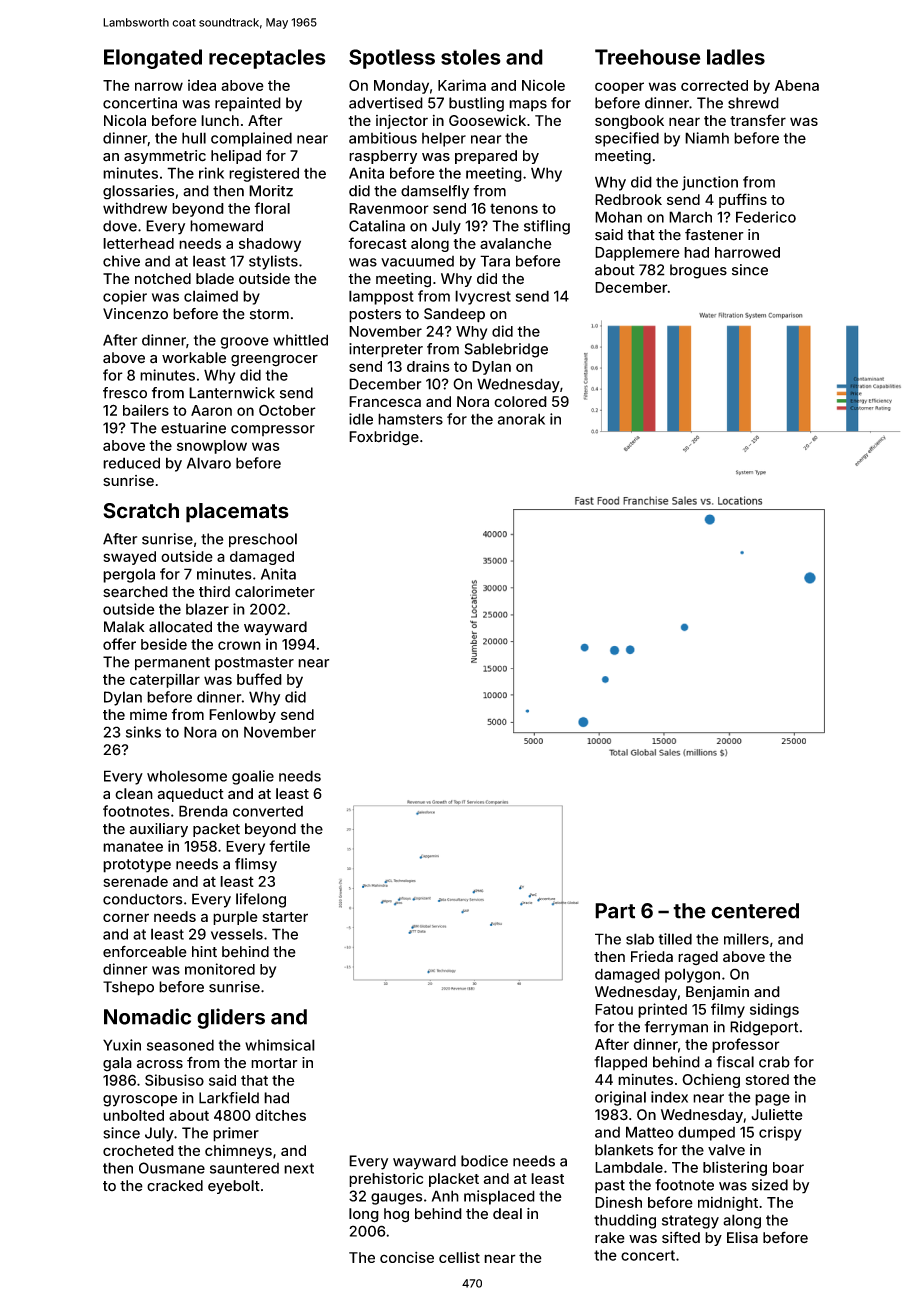 The height and width of the screenshot is (1308, 924). Describe the element at coordinates (698, 958) in the screenshot. I see `raged` at that location.
